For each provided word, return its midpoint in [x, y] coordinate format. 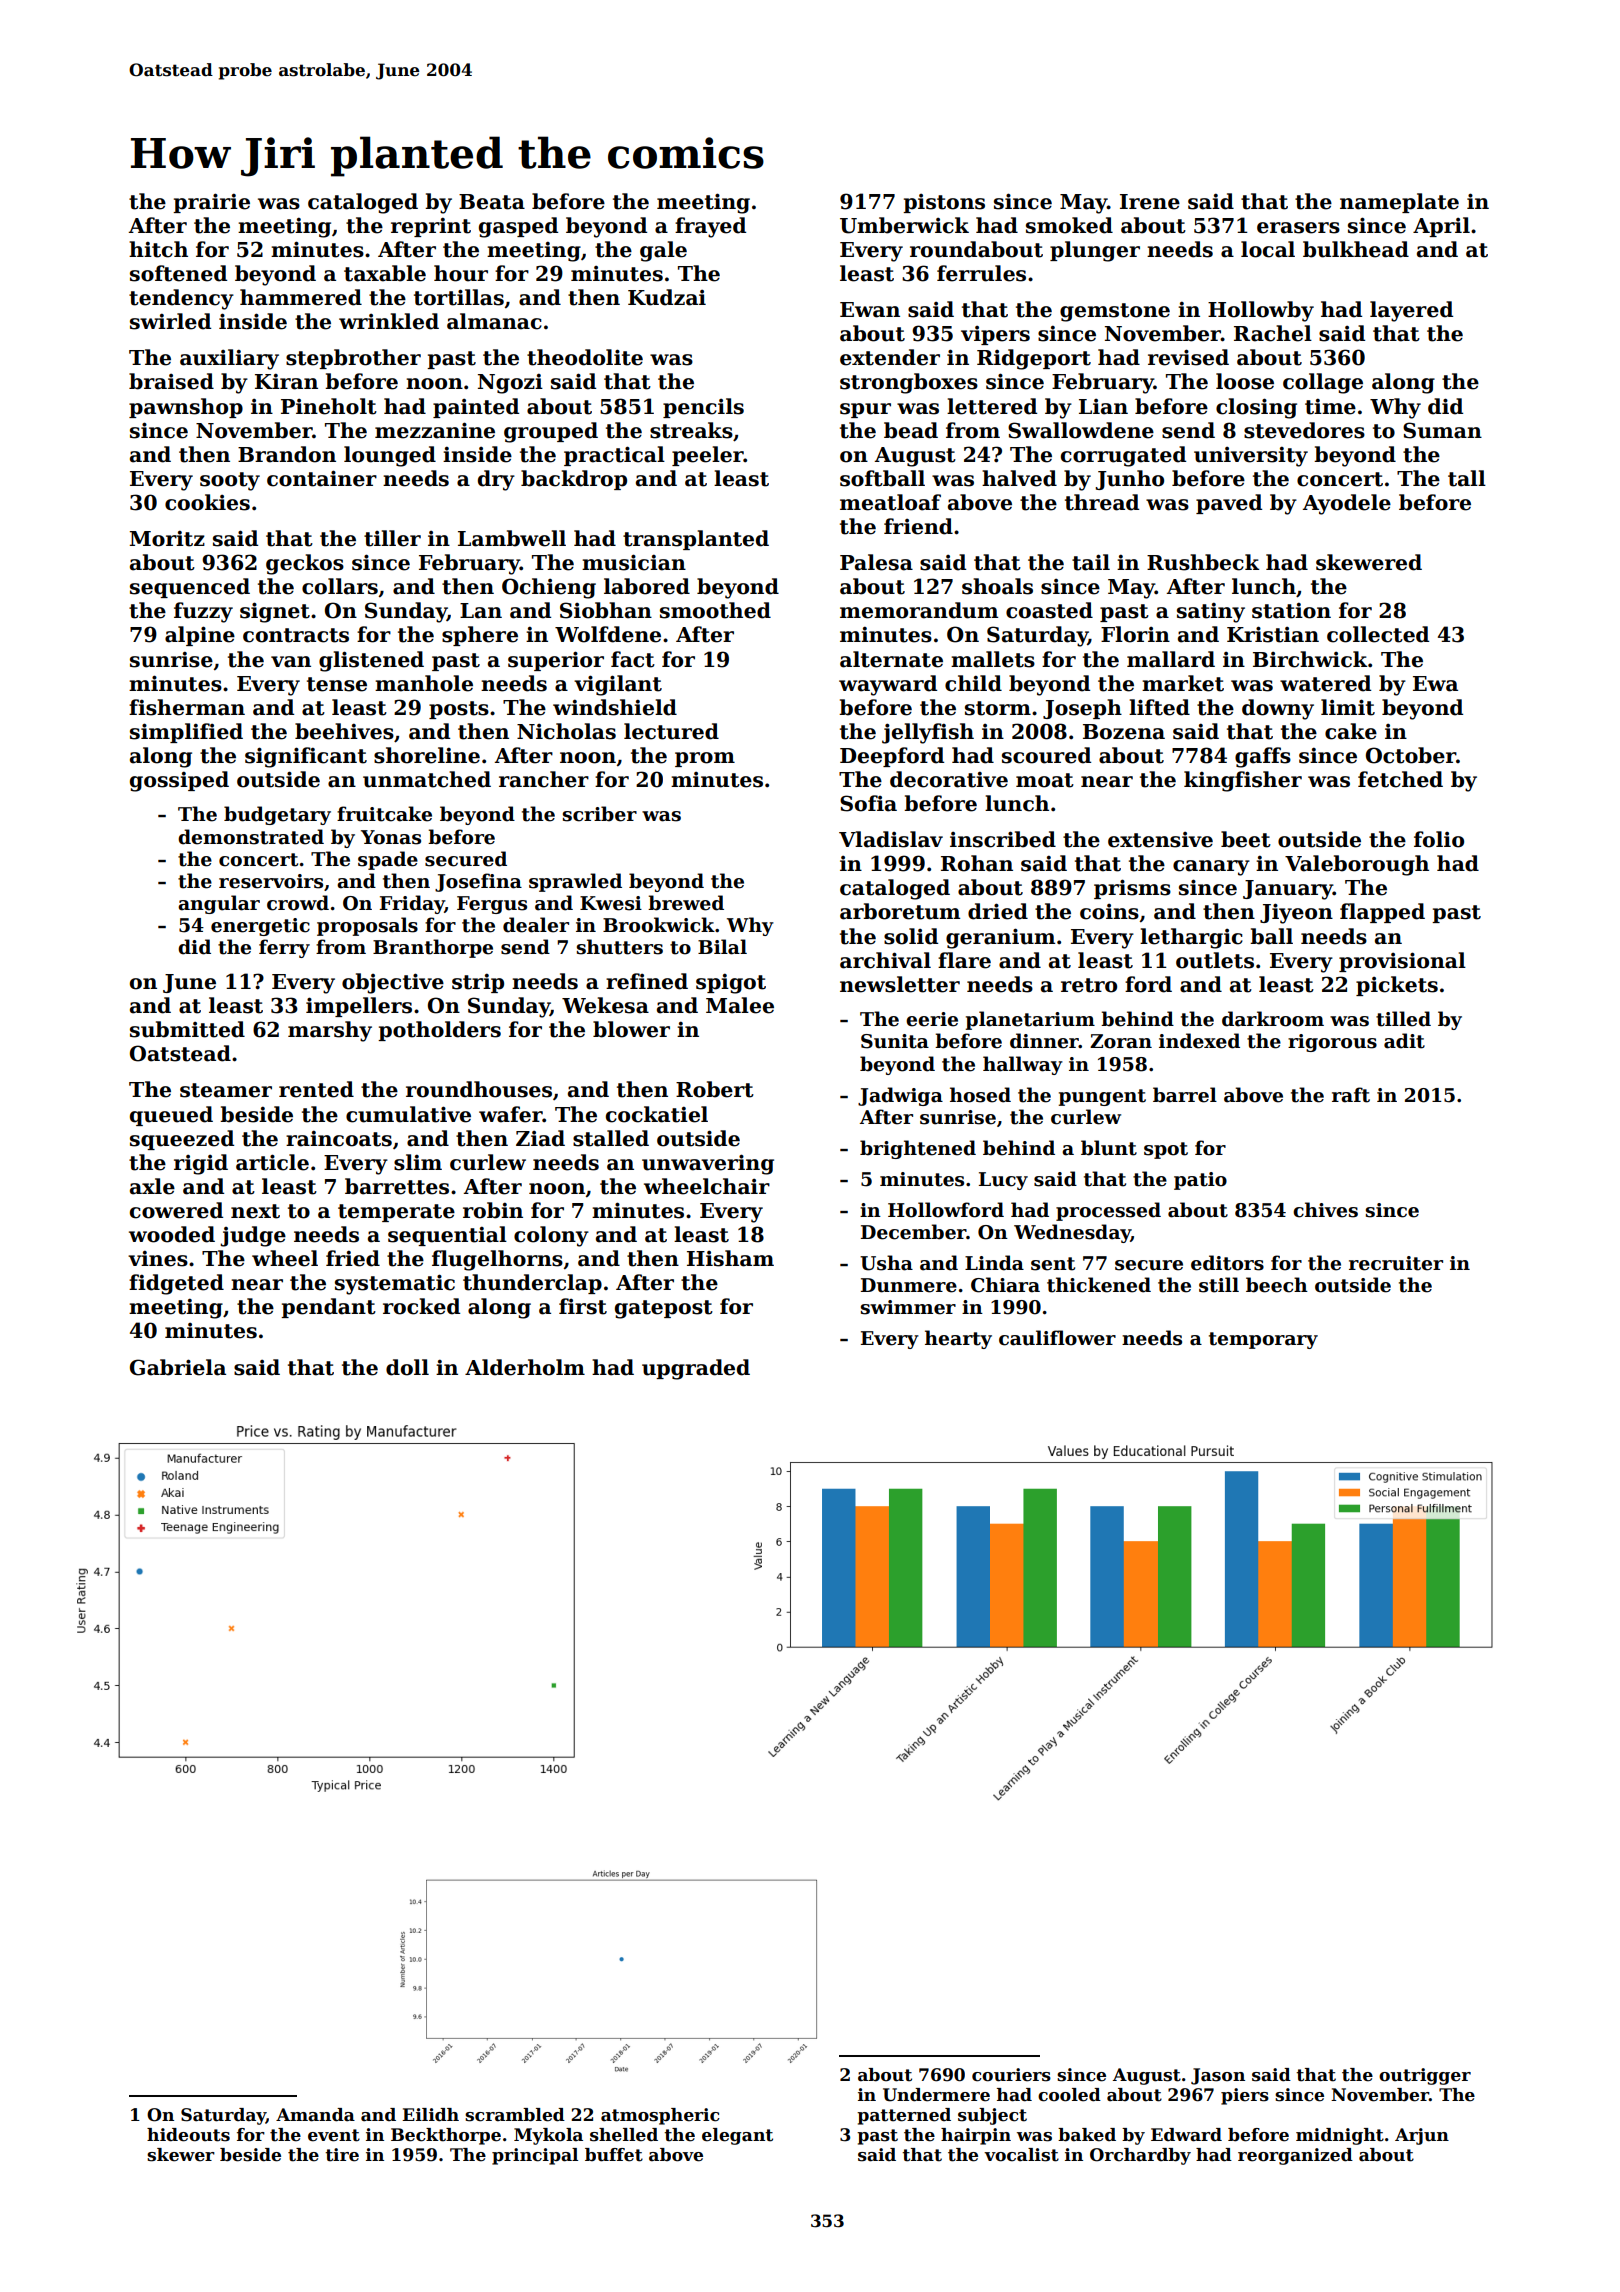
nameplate [1399, 203]
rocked [421, 1306]
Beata [492, 202]
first [583, 1306]
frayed [710, 227]
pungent [1102, 1097]
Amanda [315, 2115]
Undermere [936, 2095]
